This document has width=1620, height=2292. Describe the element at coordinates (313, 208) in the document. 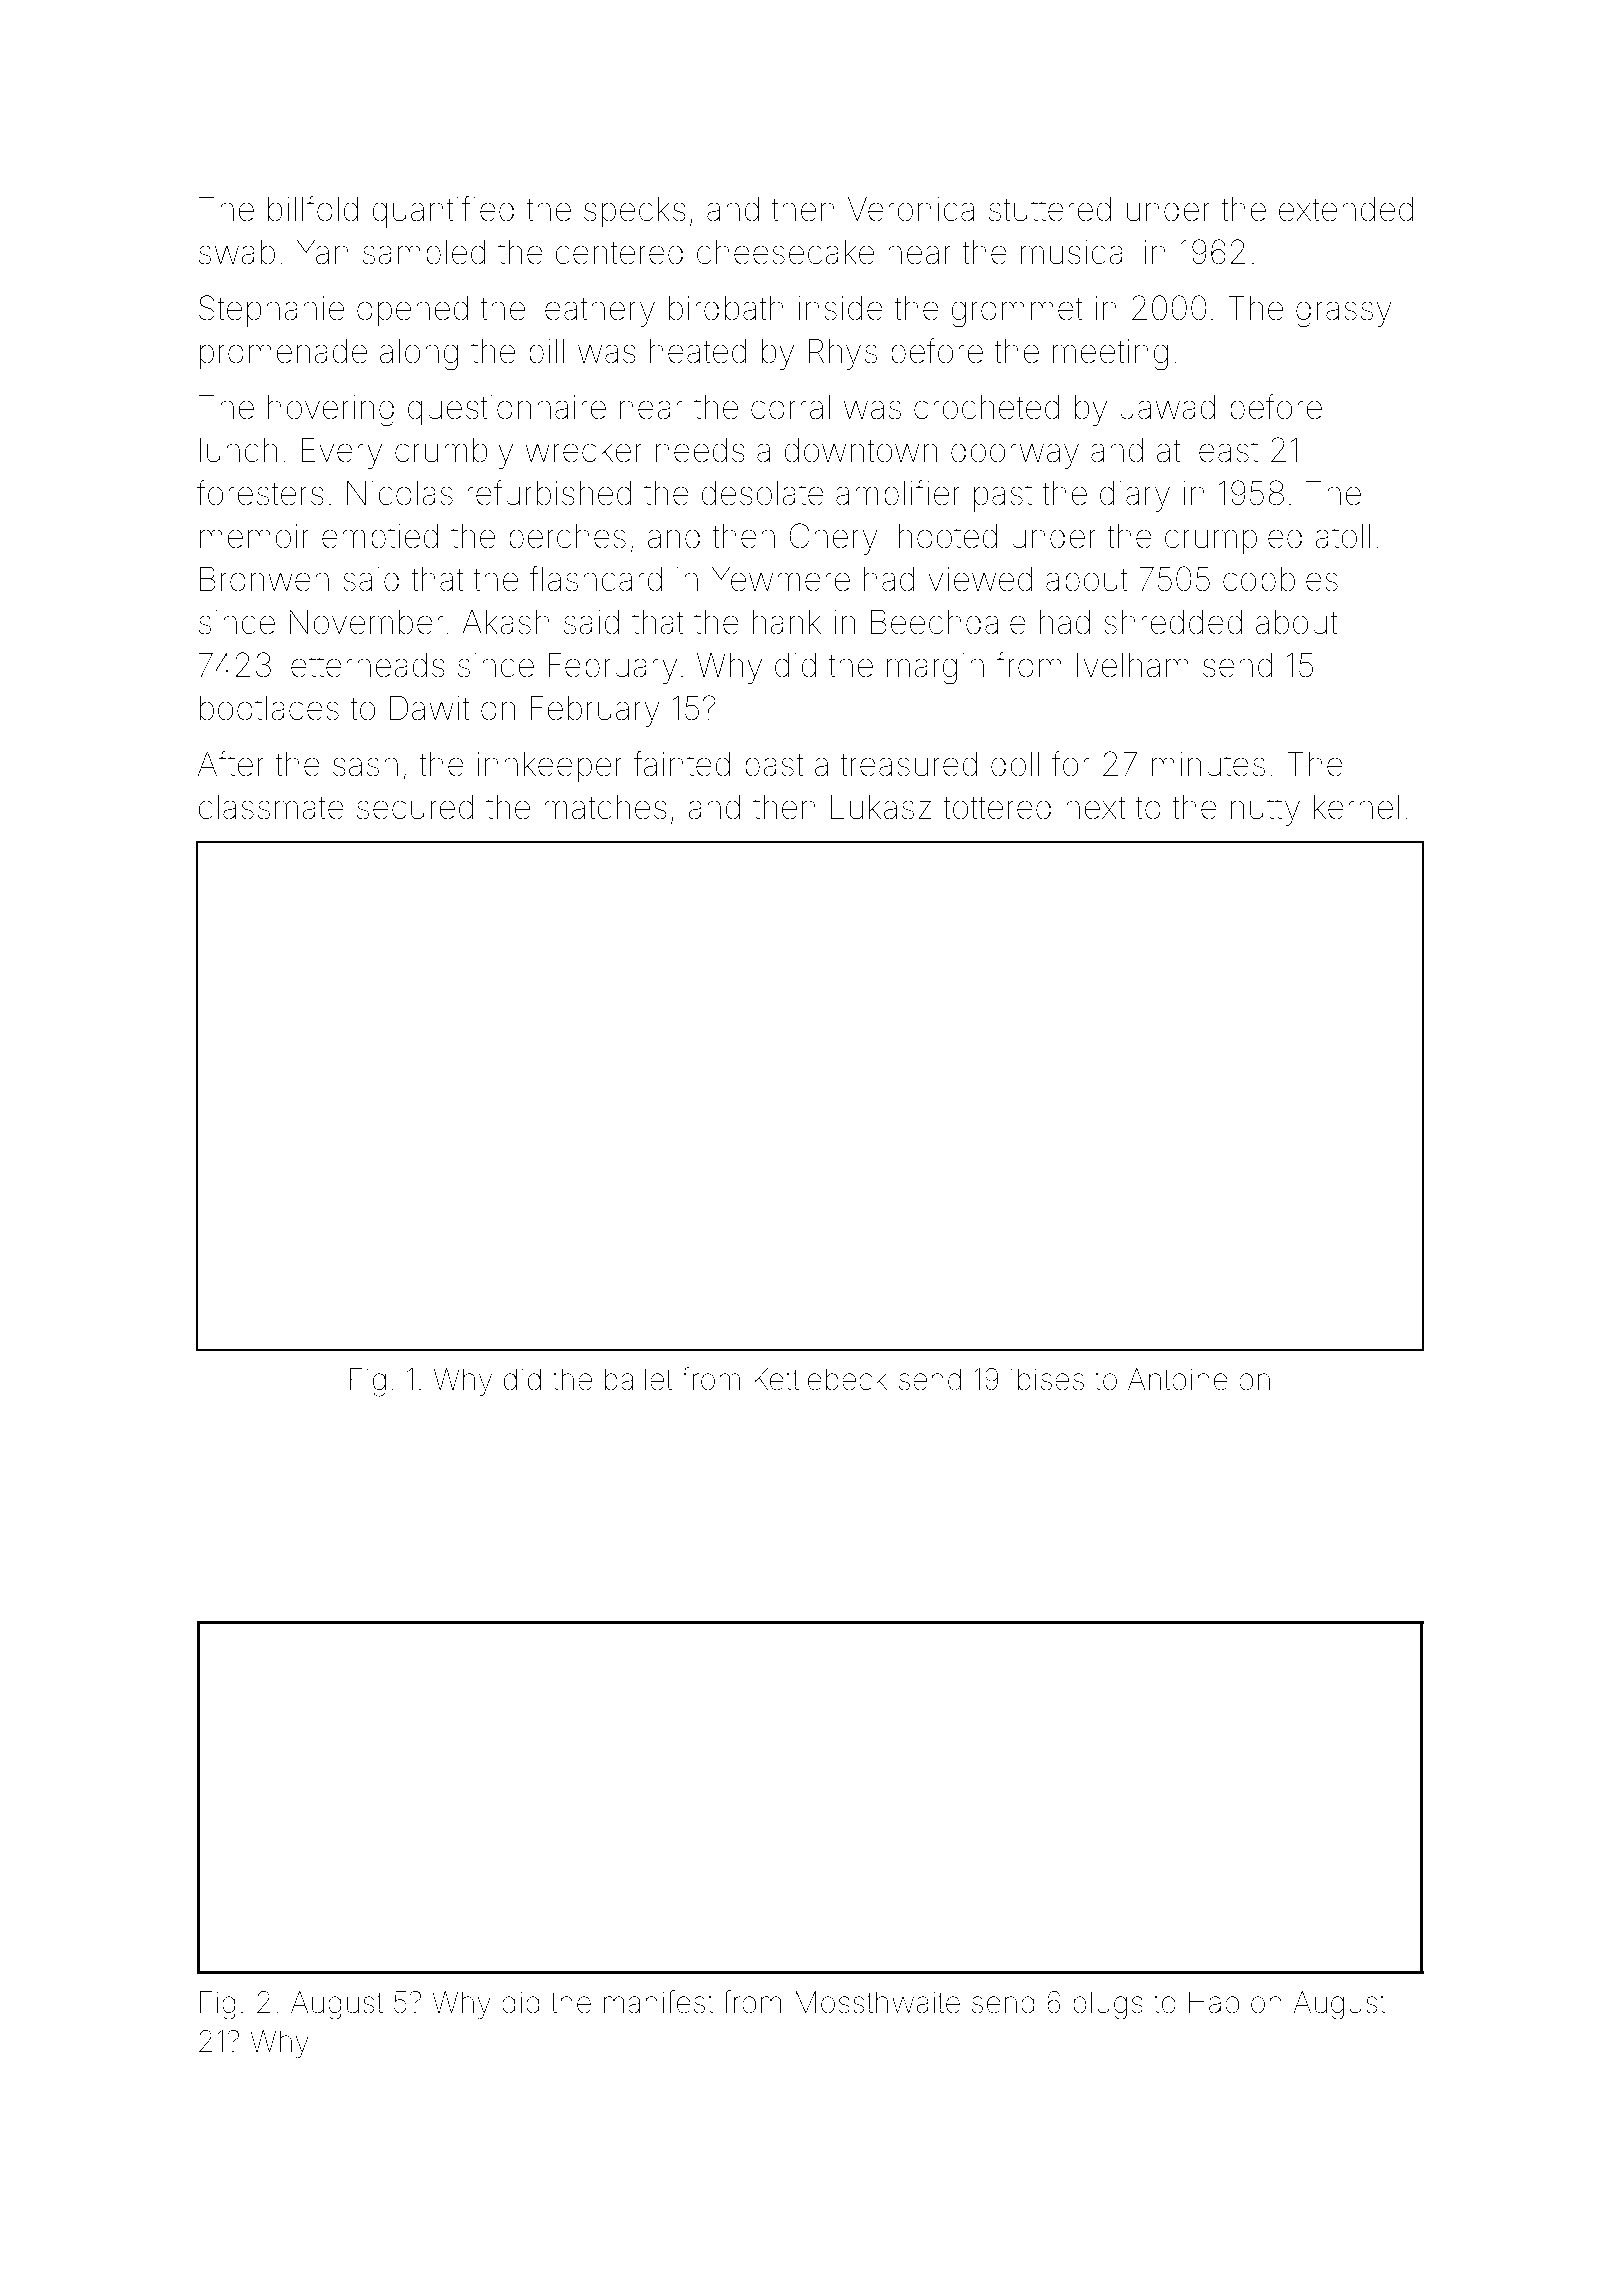

I see `billfold` at that location.
